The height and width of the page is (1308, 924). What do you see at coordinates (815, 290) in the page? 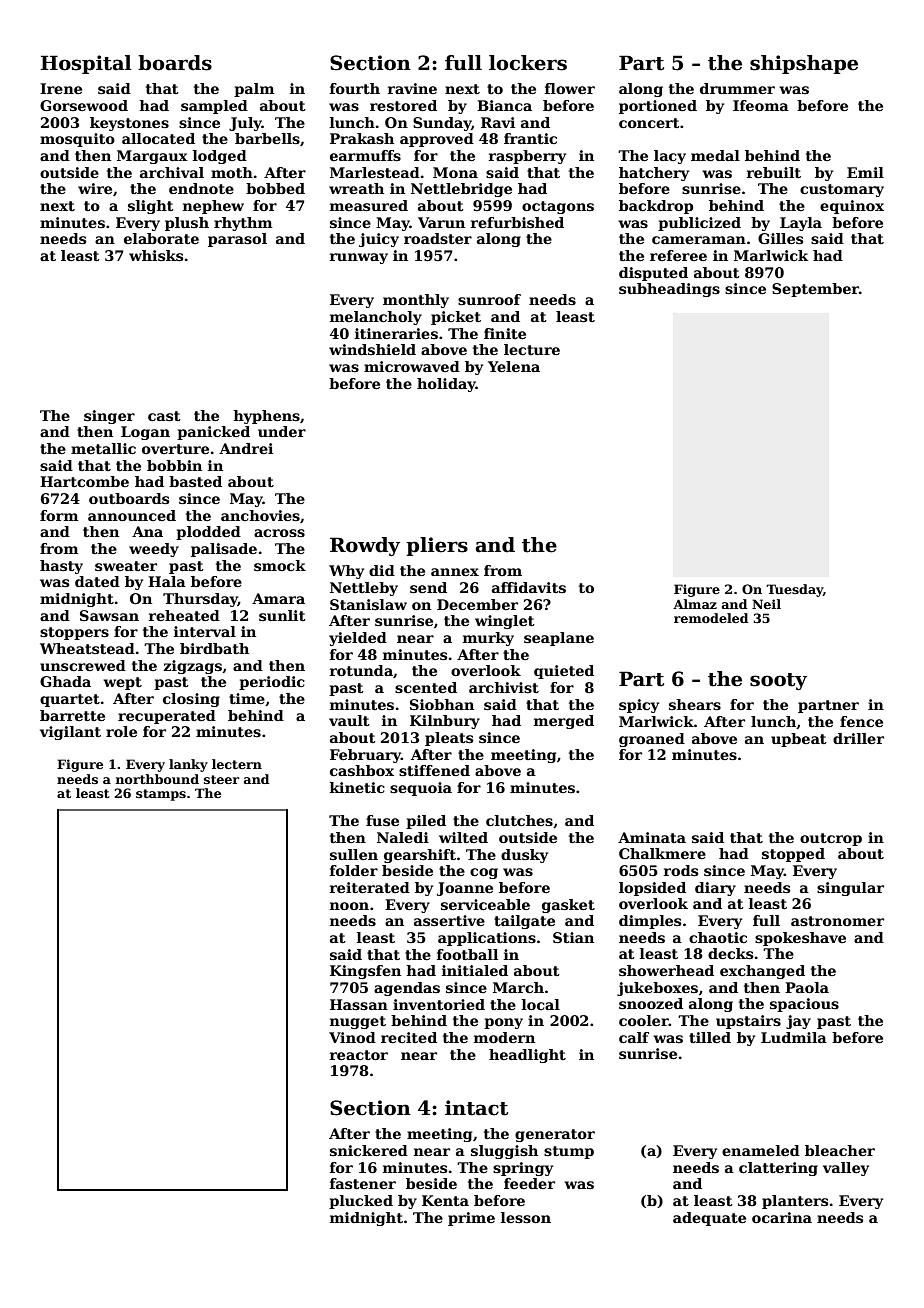
I see `September` at bounding box center [815, 290].
